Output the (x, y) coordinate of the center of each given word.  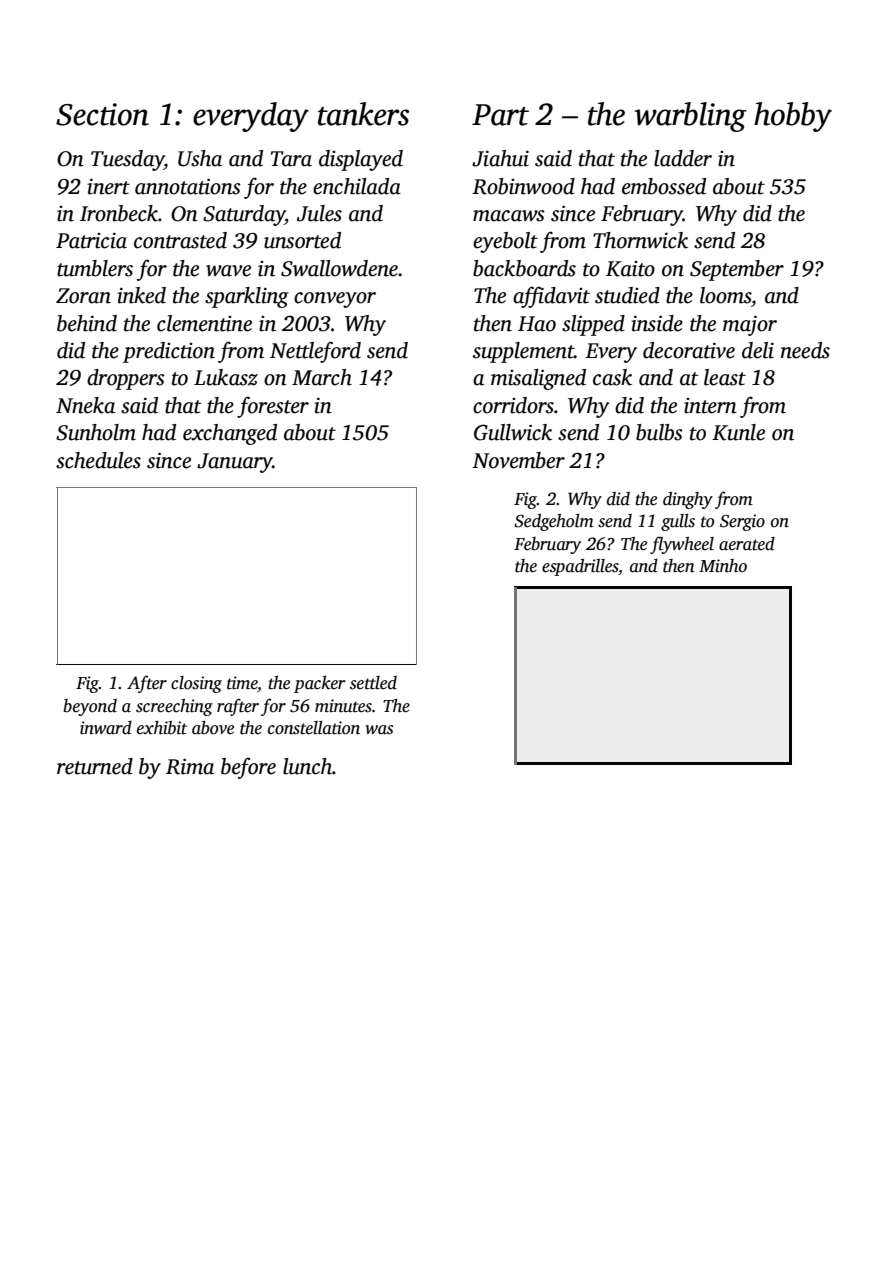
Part (500, 115)
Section (102, 114)
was (379, 730)
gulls (678, 522)
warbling (691, 117)
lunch (307, 766)
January (235, 463)
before (248, 768)
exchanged (230, 434)
